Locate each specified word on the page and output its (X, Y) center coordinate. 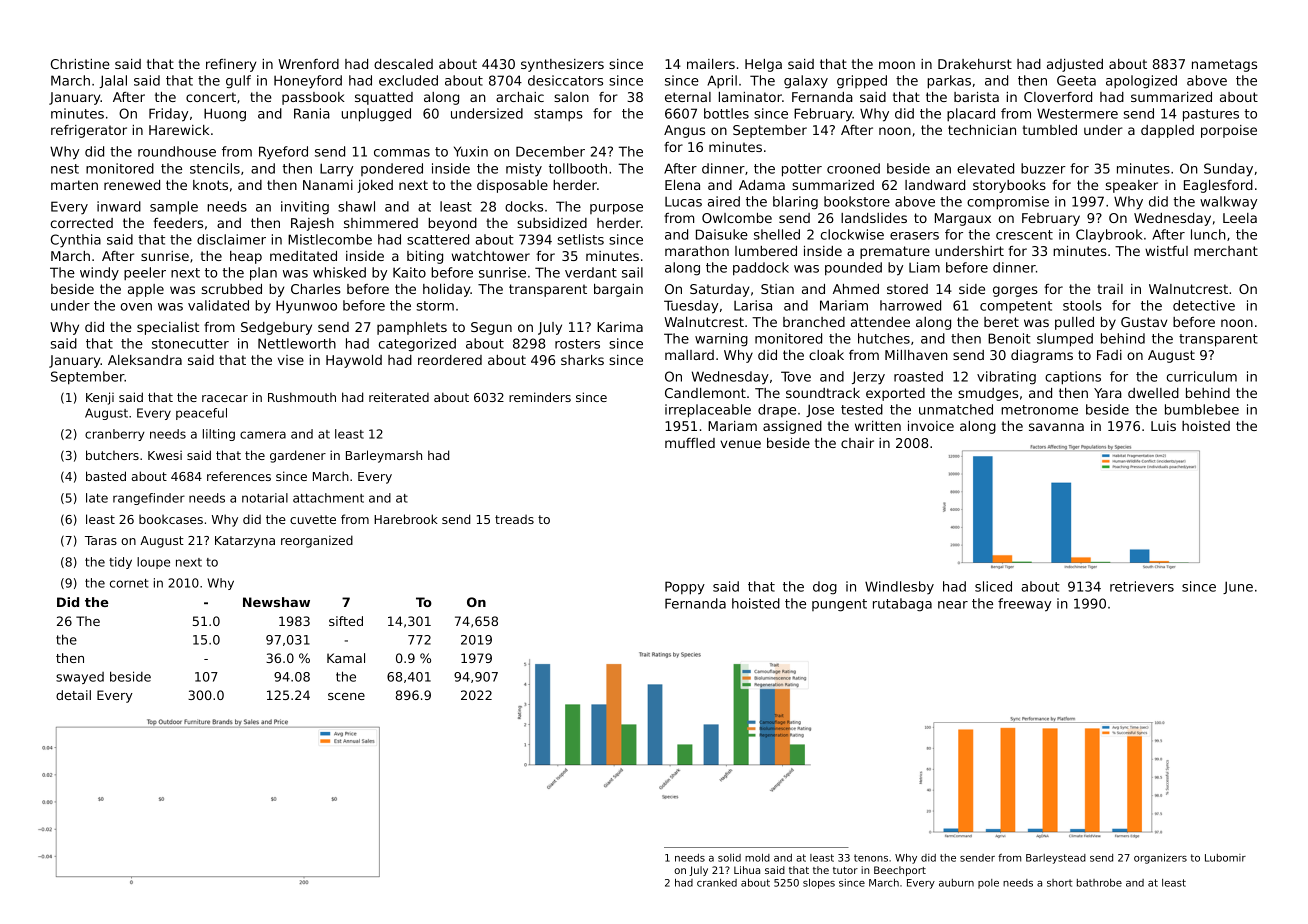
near (953, 605)
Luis (1163, 426)
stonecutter (190, 344)
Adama (762, 185)
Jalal (113, 81)
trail (1110, 289)
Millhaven (916, 355)
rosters (577, 344)
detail (73, 695)
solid (729, 858)
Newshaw (276, 602)
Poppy (685, 588)
